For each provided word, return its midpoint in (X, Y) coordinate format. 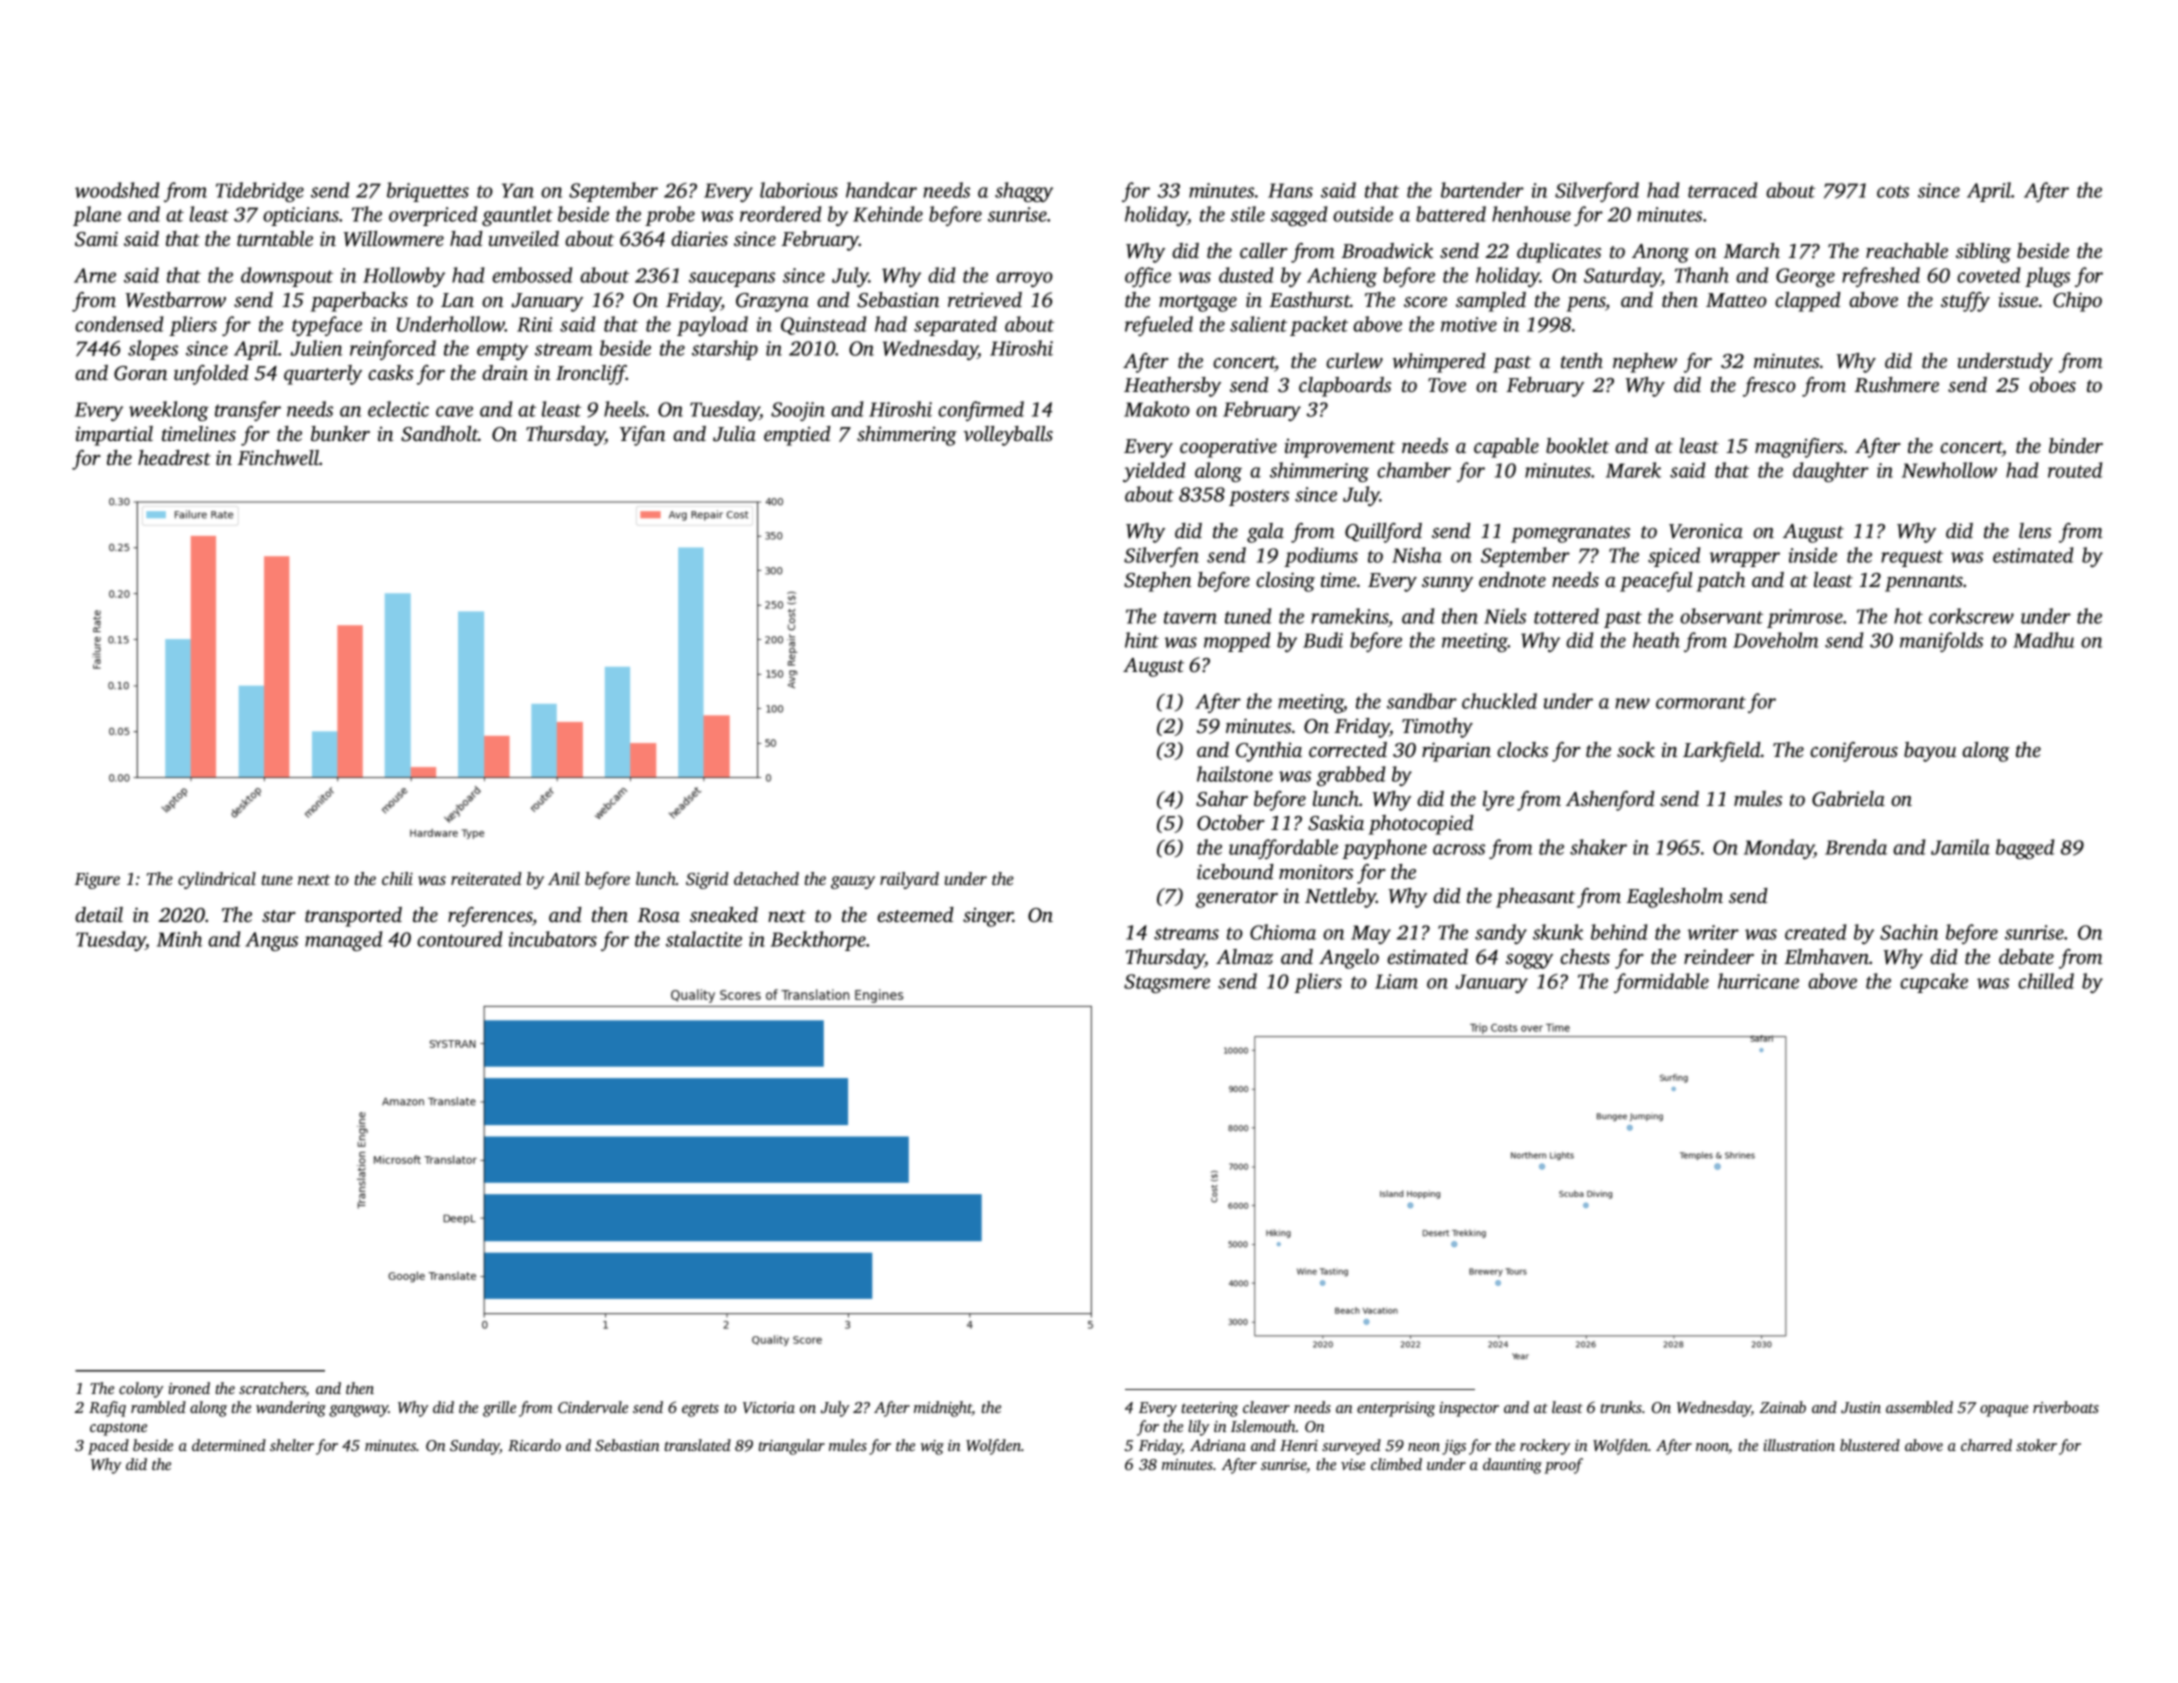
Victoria (769, 1407)
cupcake (1934, 983)
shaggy (1024, 192)
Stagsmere (1167, 983)
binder (2076, 445)
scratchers (272, 1389)
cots (1893, 191)
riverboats (2066, 1407)
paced (108, 1447)
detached (766, 878)
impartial (114, 436)
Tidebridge (260, 192)
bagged (2025, 849)
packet (1319, 326)
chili (397, 878)
